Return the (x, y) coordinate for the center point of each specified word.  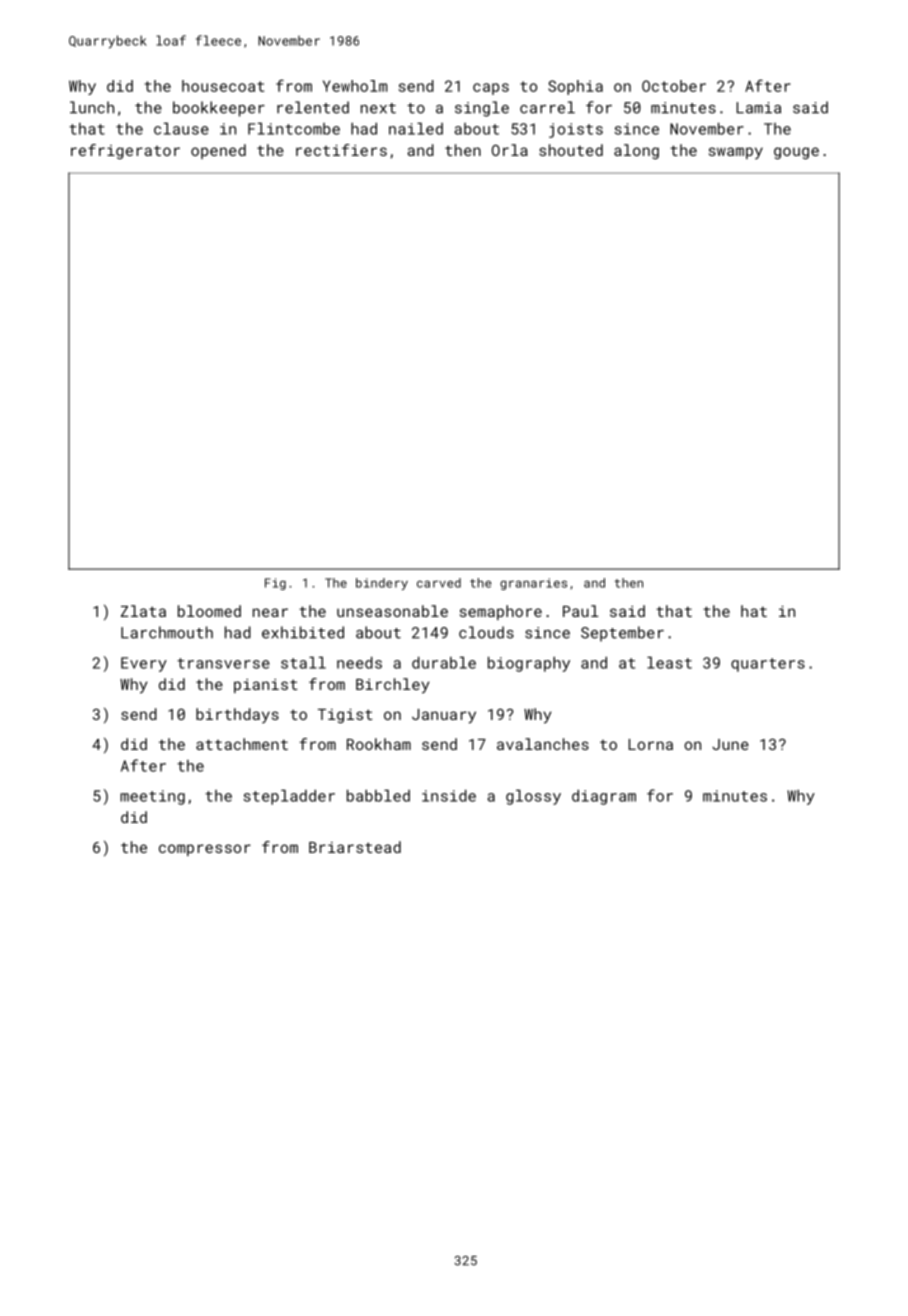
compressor (205, 850)
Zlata (143, 611)
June (730, 744)
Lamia (759, 108)
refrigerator (125, 151)
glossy (533, 797)
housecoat (223, 86)
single (482, 109)
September (622, 634)
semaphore (501, 612)
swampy (736, 153)
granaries (533, 584)
